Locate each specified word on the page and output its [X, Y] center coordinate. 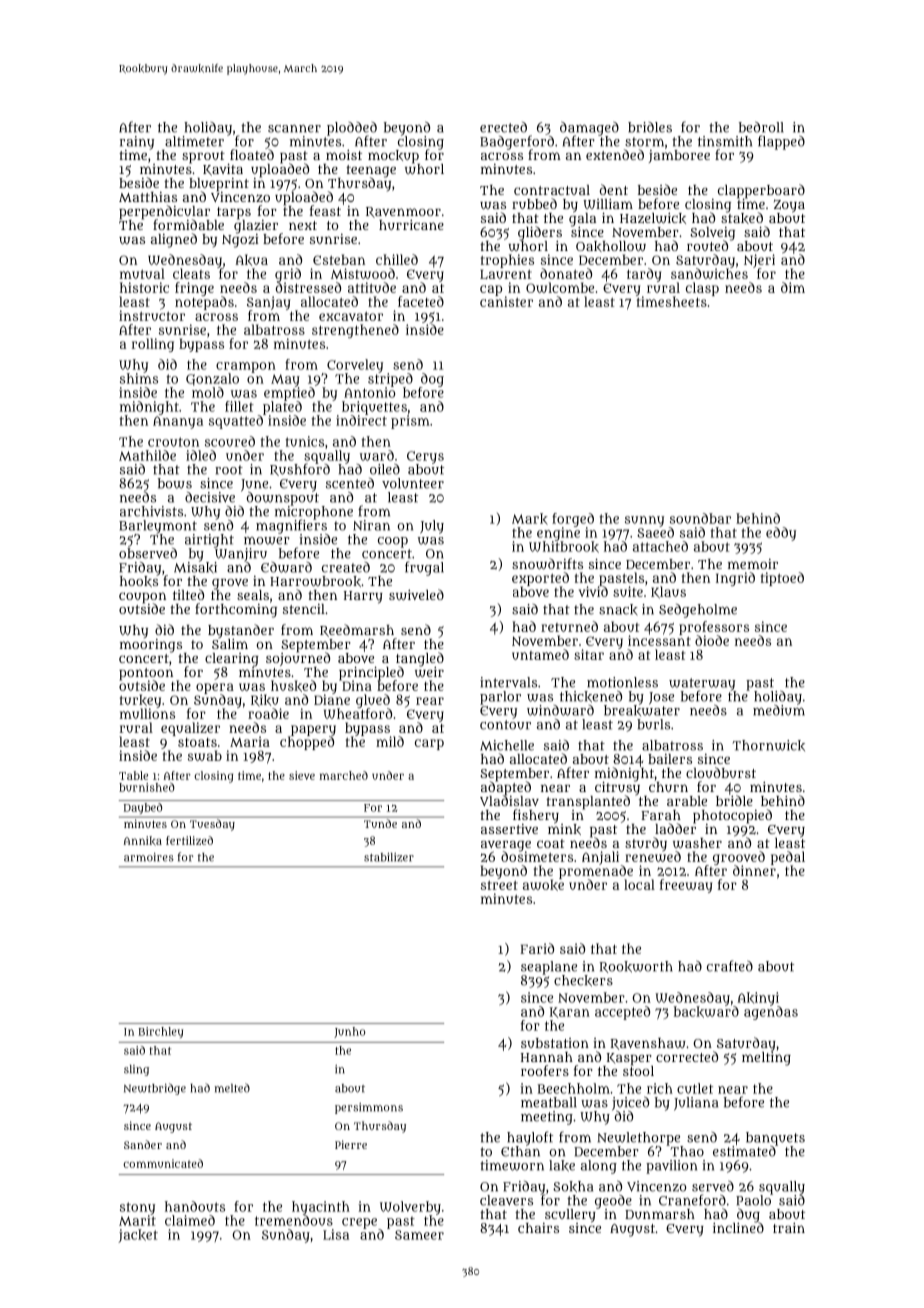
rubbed [534, 203]
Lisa [336, 1234]
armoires [149, 857]
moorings [151, 646]
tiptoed [782, 579]
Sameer [419, 1235]
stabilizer [389, 857]
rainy [137, 143]
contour [505, 725]
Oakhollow [611, 246]
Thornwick [768, 745]
